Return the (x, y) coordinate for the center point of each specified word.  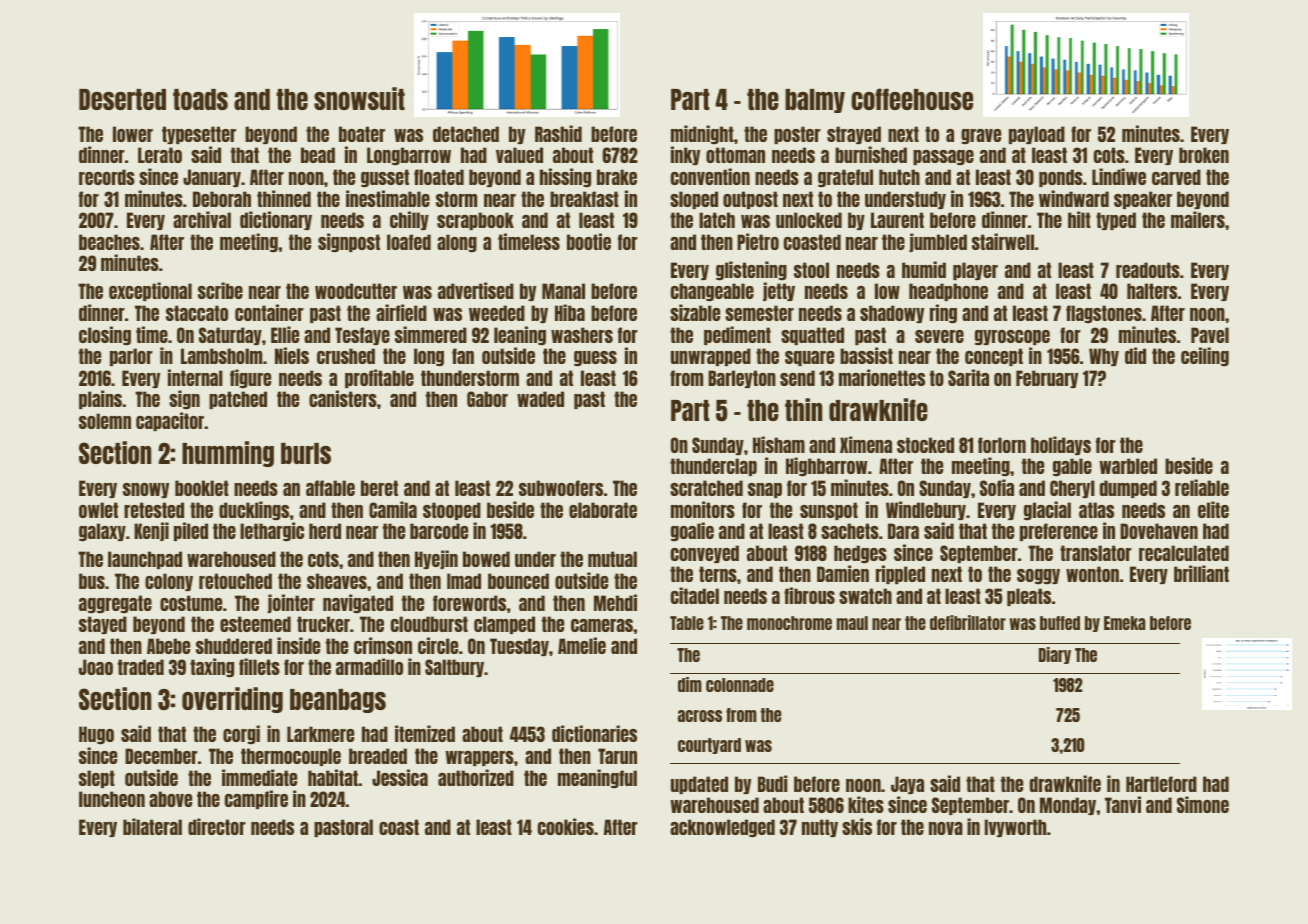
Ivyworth (1015, 828)
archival (202, 219)
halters (1152, 291)
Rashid (558, 133)
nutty (820, 828)
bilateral (152, 826)
